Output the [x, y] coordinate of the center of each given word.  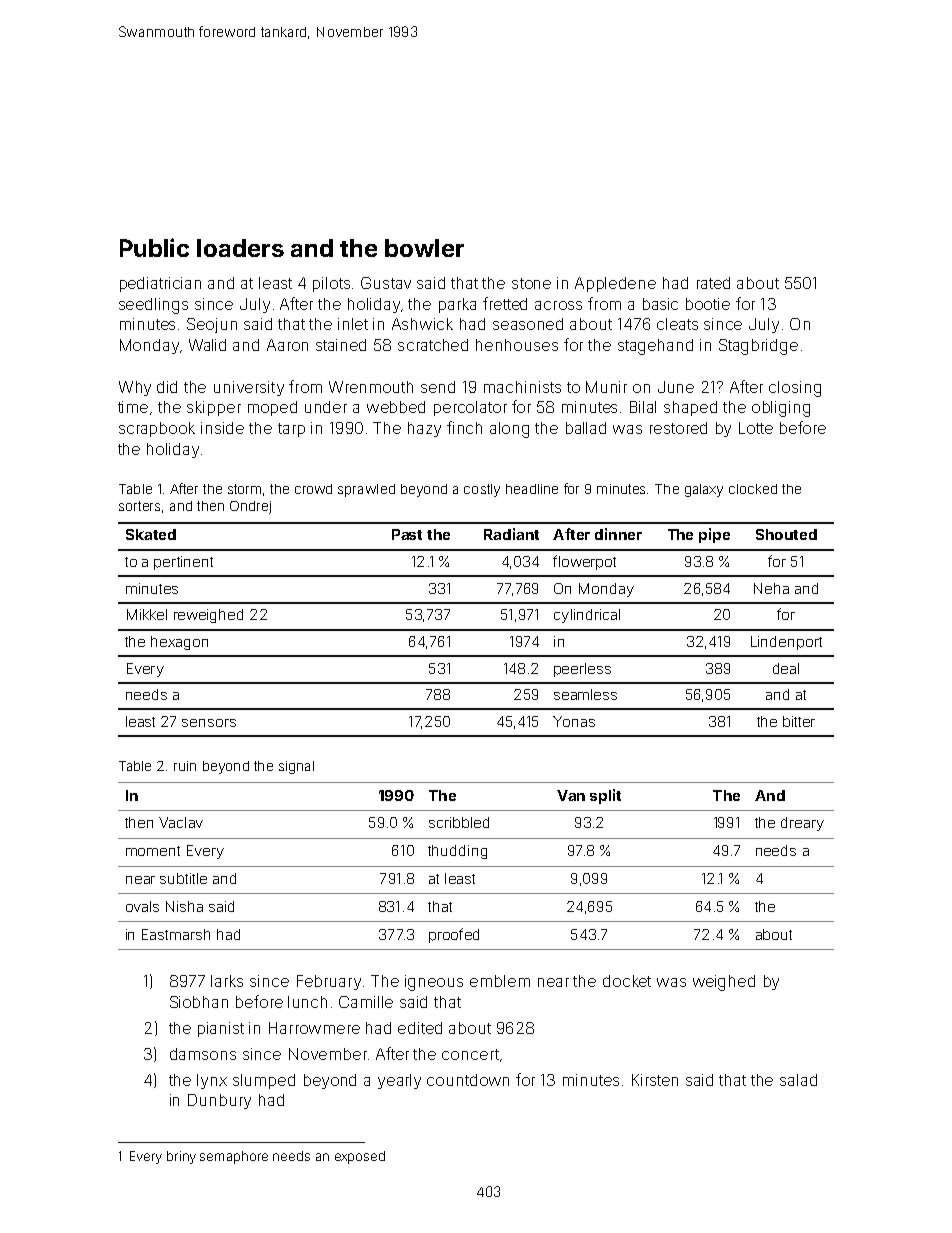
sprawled [366, 490]
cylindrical [587, 616]
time [133, 407]
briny [181, 1157]
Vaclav [181, 822]
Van [571, 795]
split [605, 796]
